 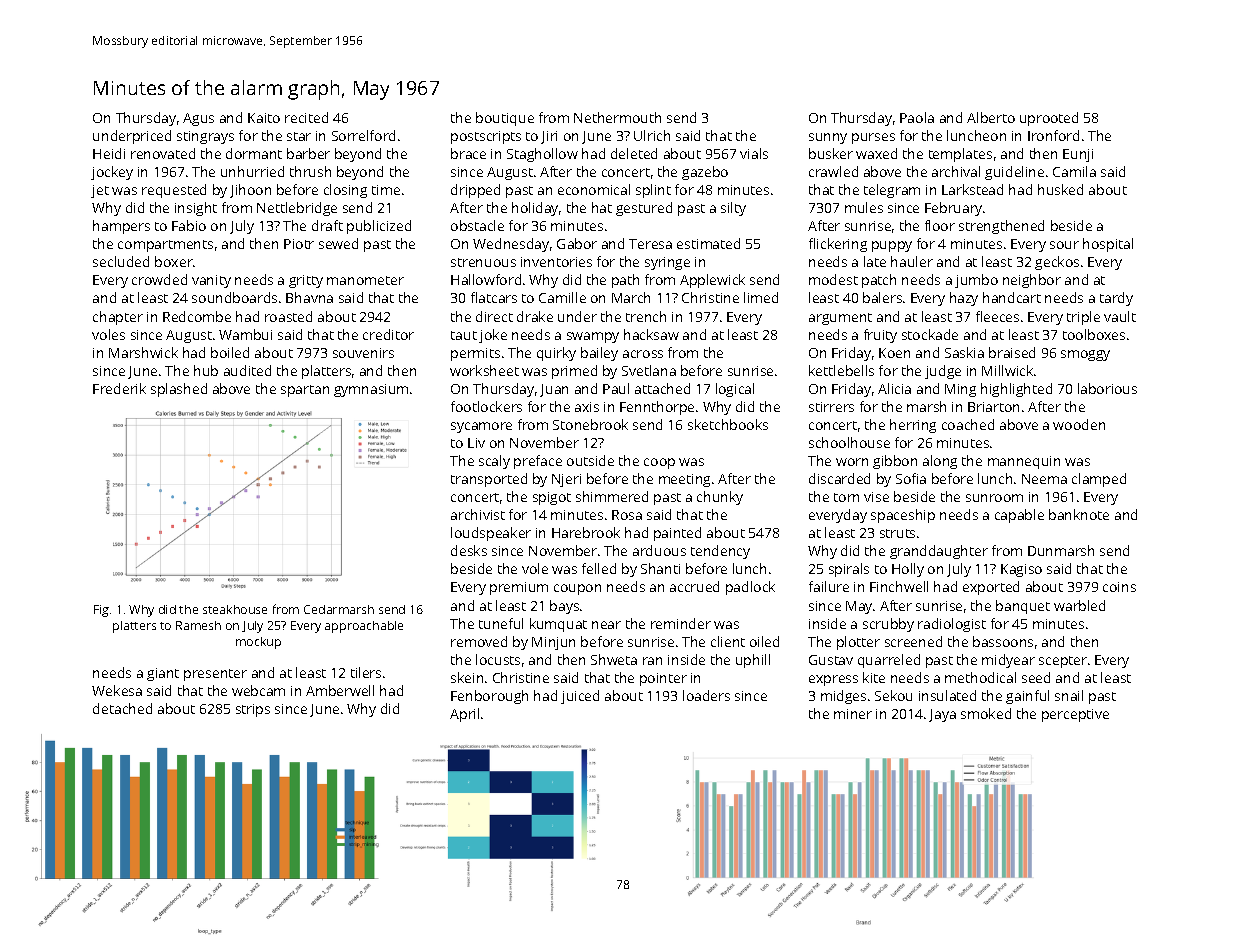 I want to click on boutique, so click(x=505, y=119).
